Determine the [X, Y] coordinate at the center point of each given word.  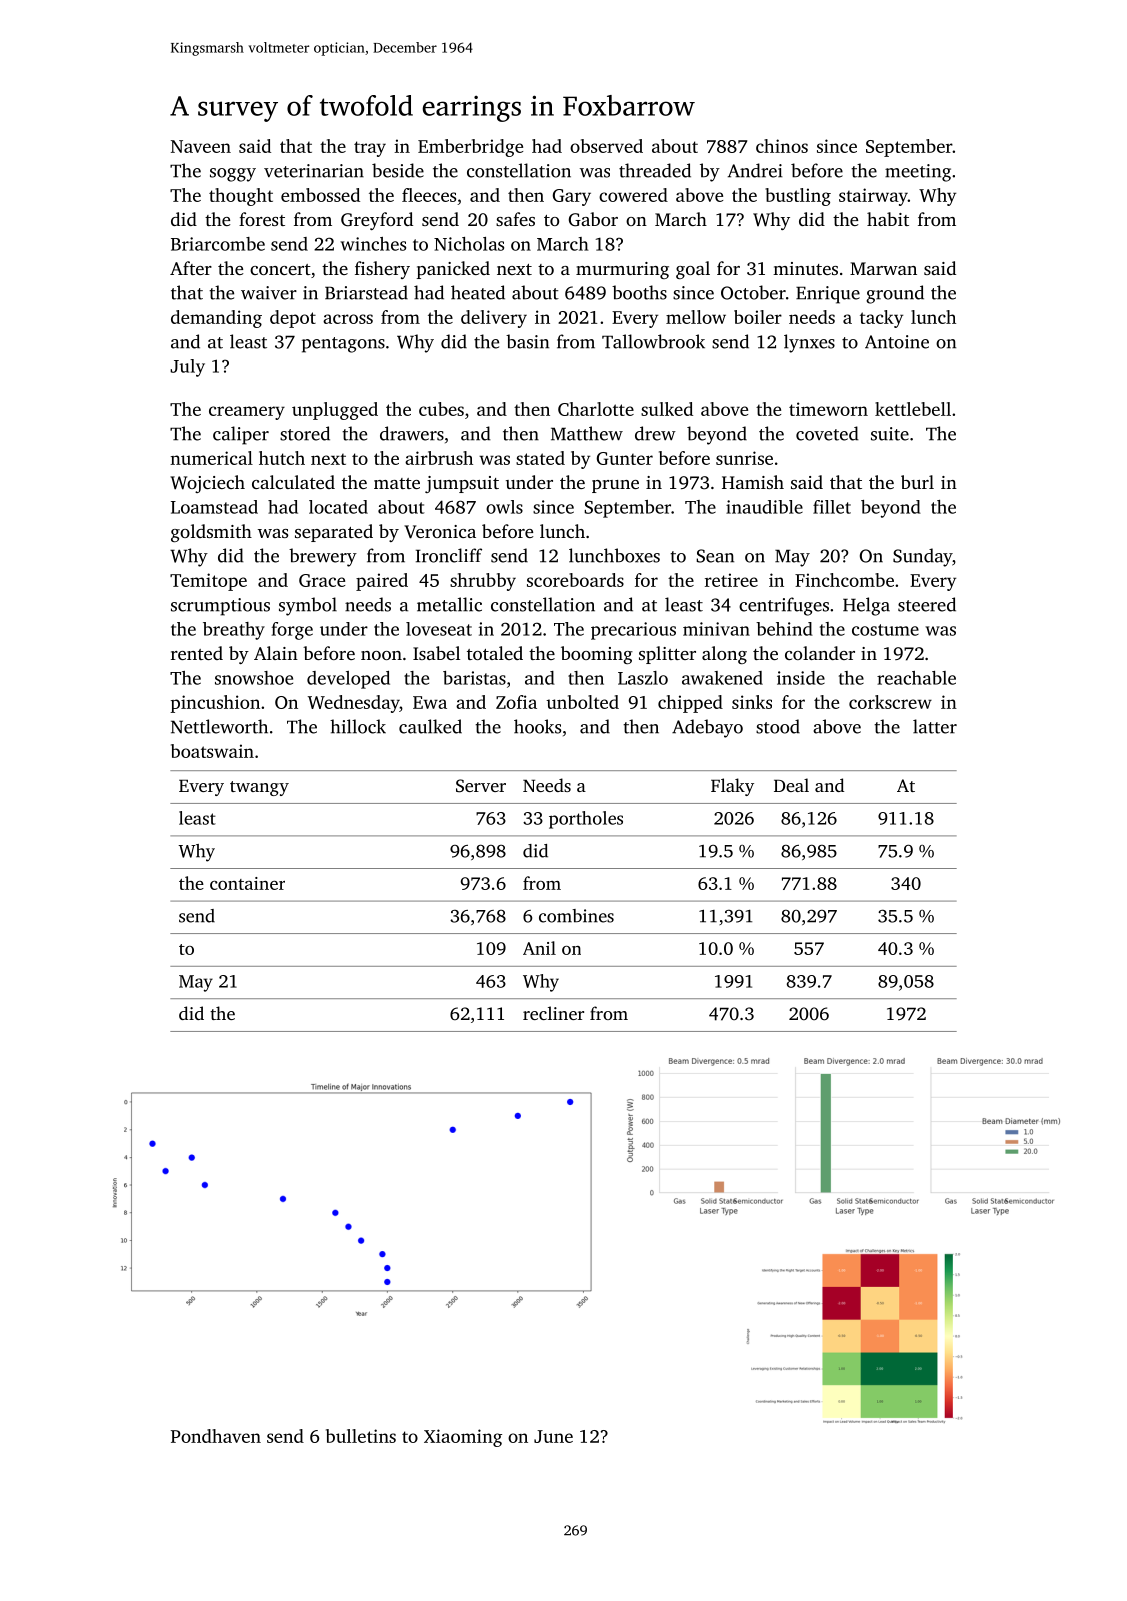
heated [478, 292]
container [247, 883]
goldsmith [211, 533]
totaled [495, 653]
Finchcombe [844, 580]
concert [280, 269]
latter [935, 726]
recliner [553, 1013]
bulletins [361, 1436]
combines [576, 916]
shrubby [483, 582]
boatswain [212, 751]
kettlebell [913, 409]
